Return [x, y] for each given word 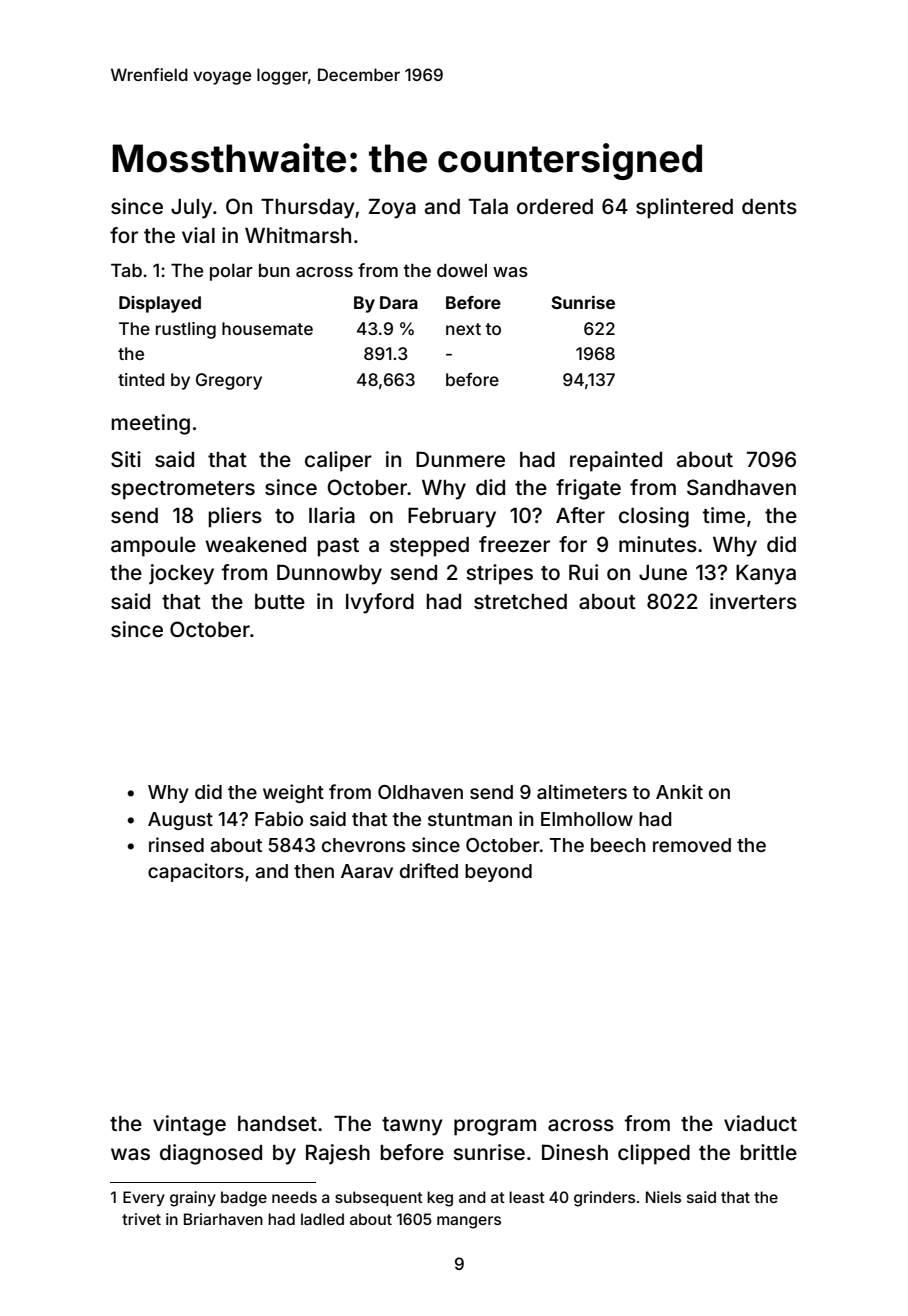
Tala [488, 206]
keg [440, 1199]
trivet [141, 1219]
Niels [663, 1197]
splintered [684, 208]
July [191, 209]
